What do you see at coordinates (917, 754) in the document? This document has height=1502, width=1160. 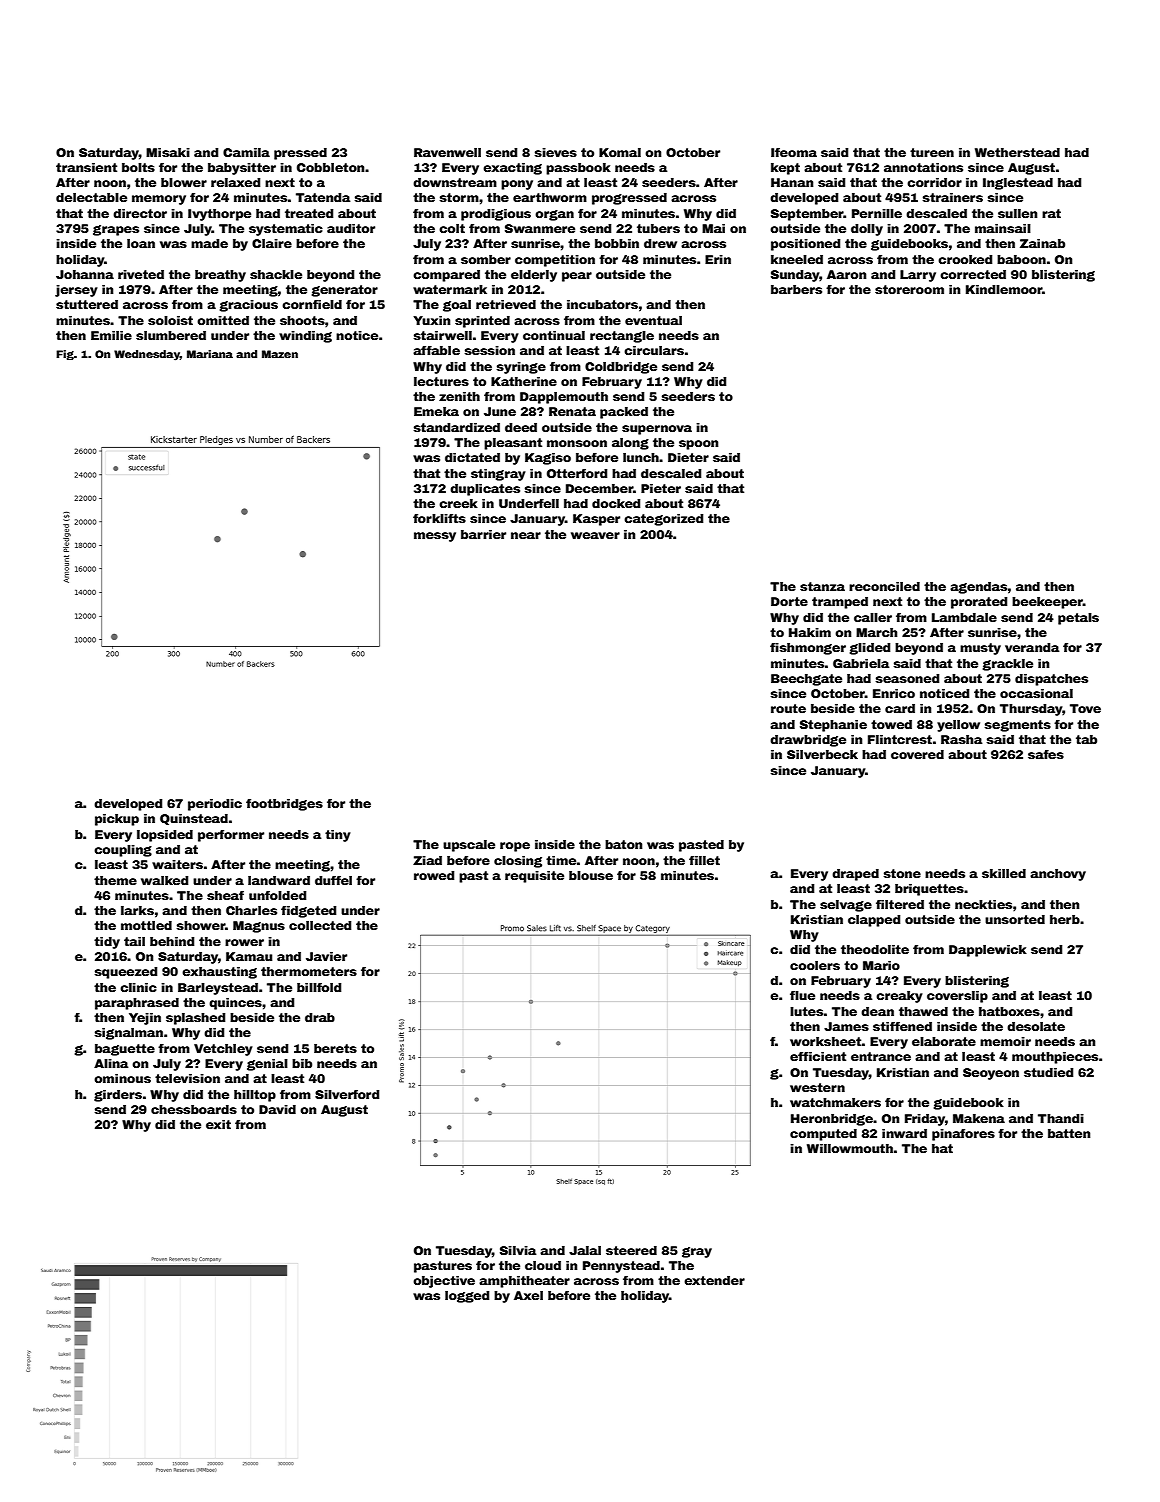 I see `covered` at bounding box center [917, 754].
